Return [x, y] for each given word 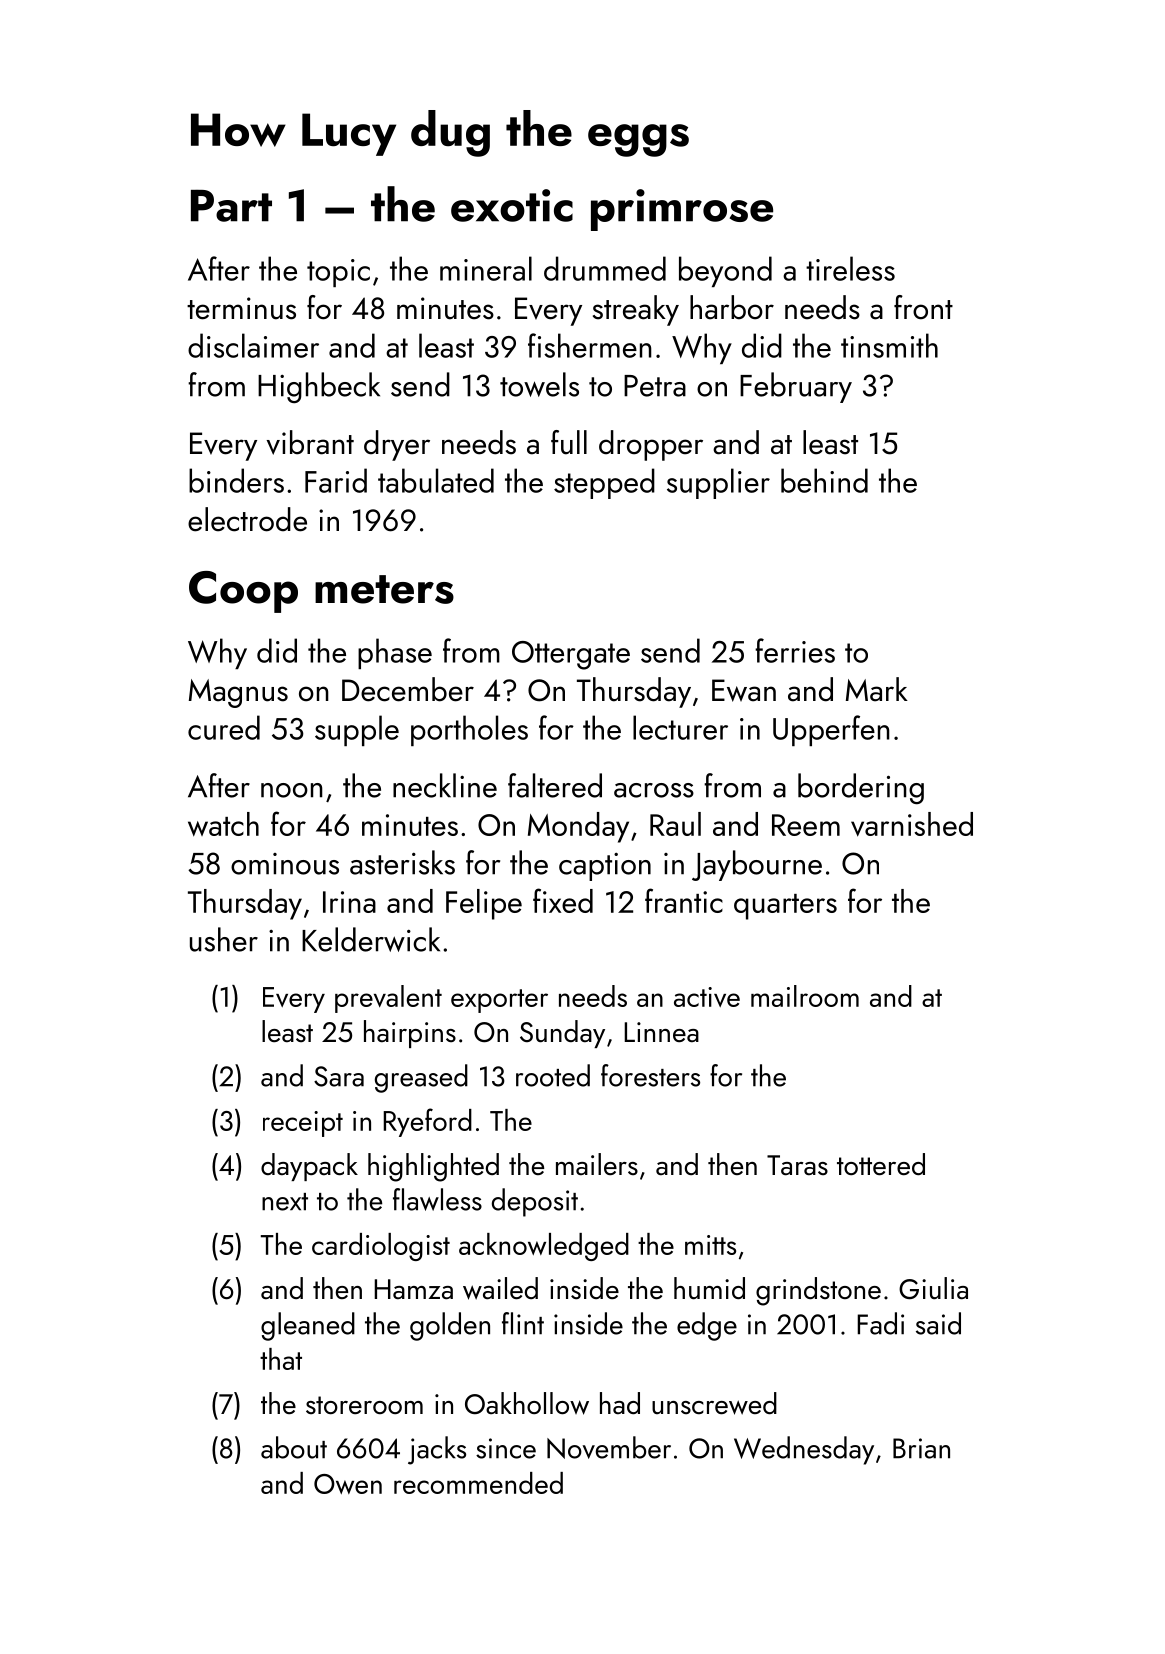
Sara [339, 1076]
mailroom [805, 996]
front [923, 307]
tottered [881, 1164]
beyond [725, 271]
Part [231, 205]
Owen [348, 1484]
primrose [682, 210]
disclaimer [253, 345]
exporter [499, 1001]
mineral [486, 268]
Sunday [562, 1034]
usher [224, 939]
